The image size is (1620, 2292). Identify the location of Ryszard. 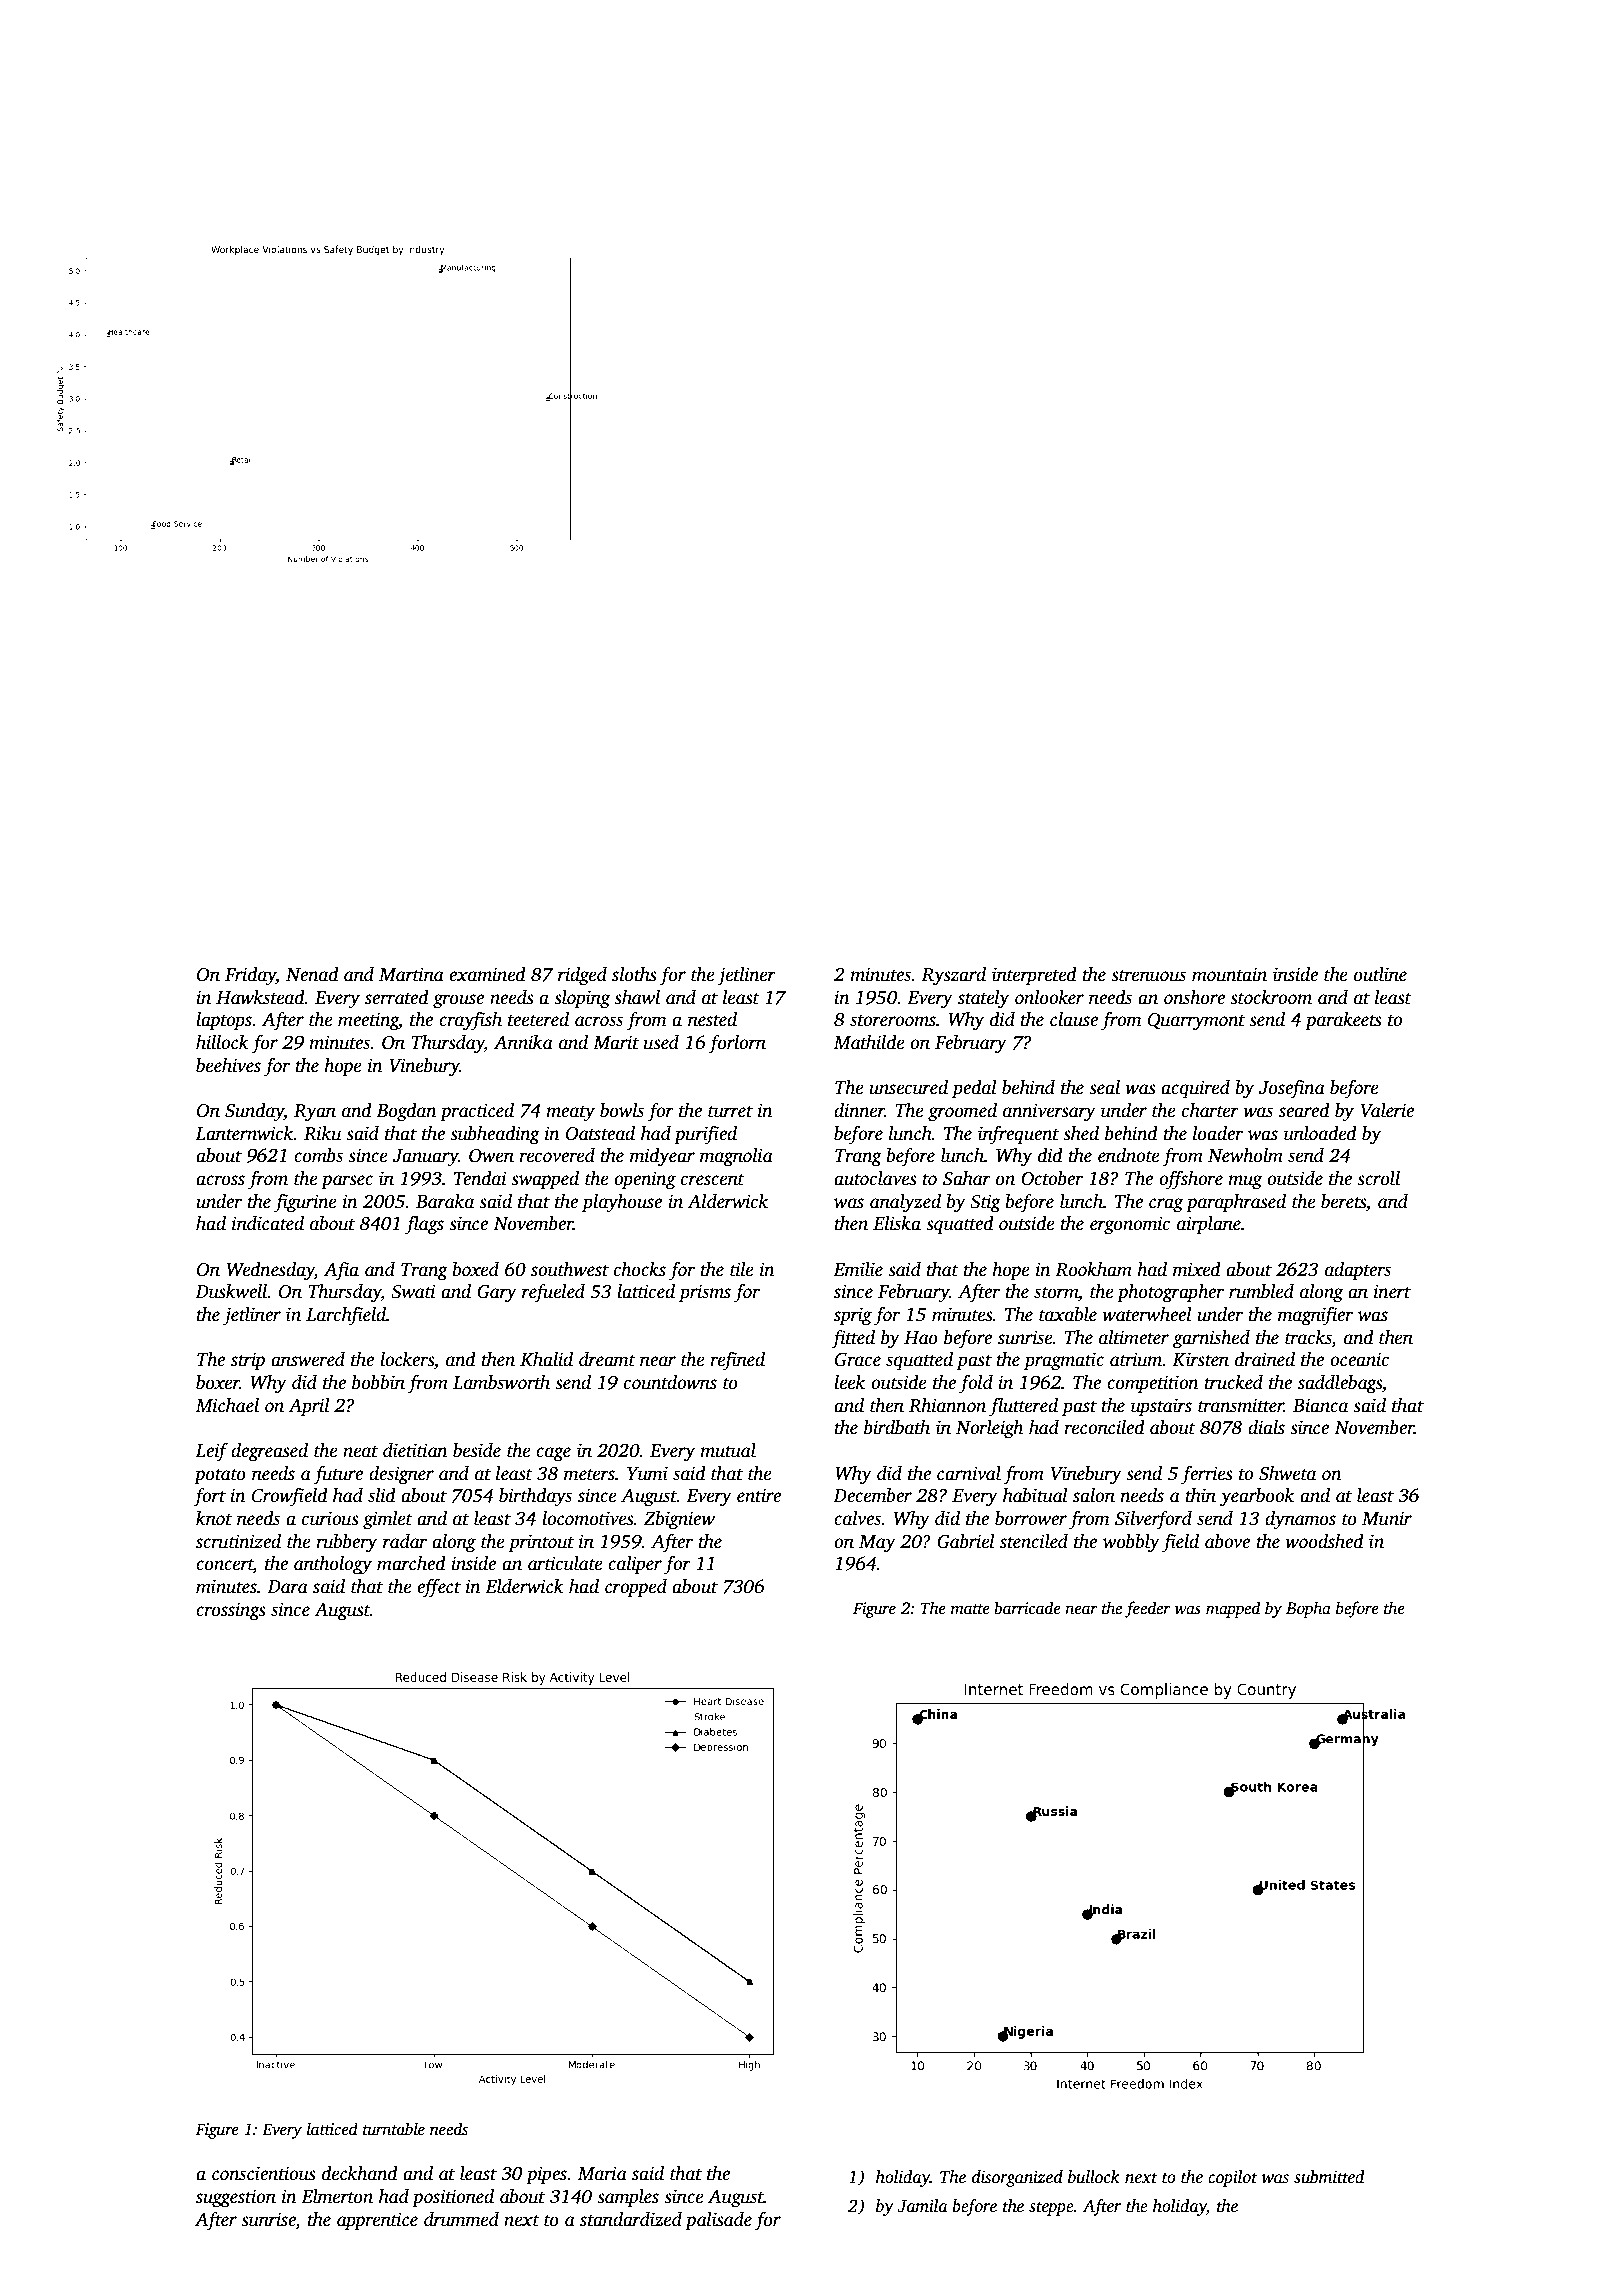
(953, 976).
